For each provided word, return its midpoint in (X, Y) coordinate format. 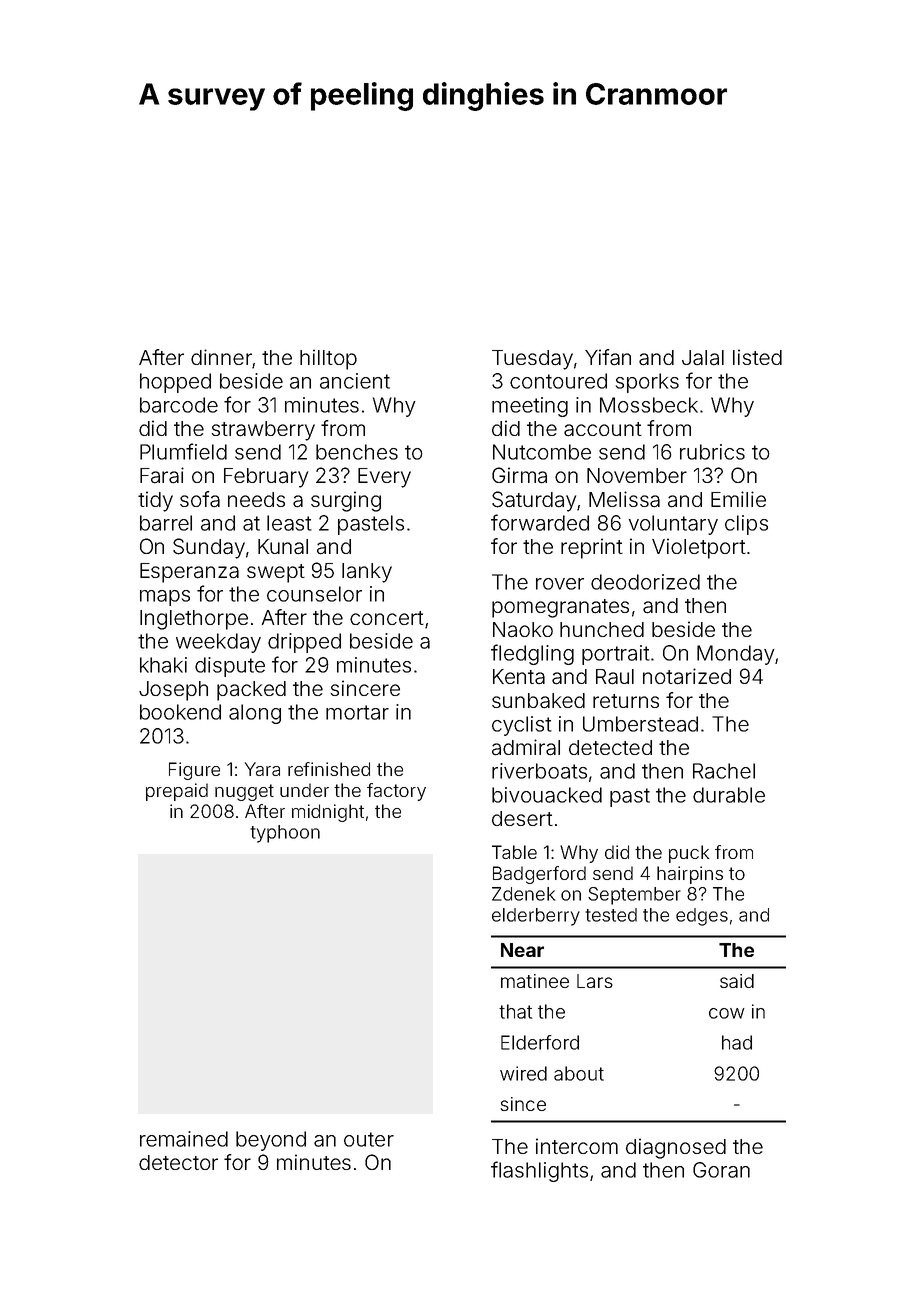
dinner (221, 357)
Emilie (738, 499)
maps (165, 598)
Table (514, 852)
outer (369, 1139)
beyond (271, 1141)
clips (746, 525)
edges (702, 917)
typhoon (285, 834)
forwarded (540, 522)
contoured (558, 381)
